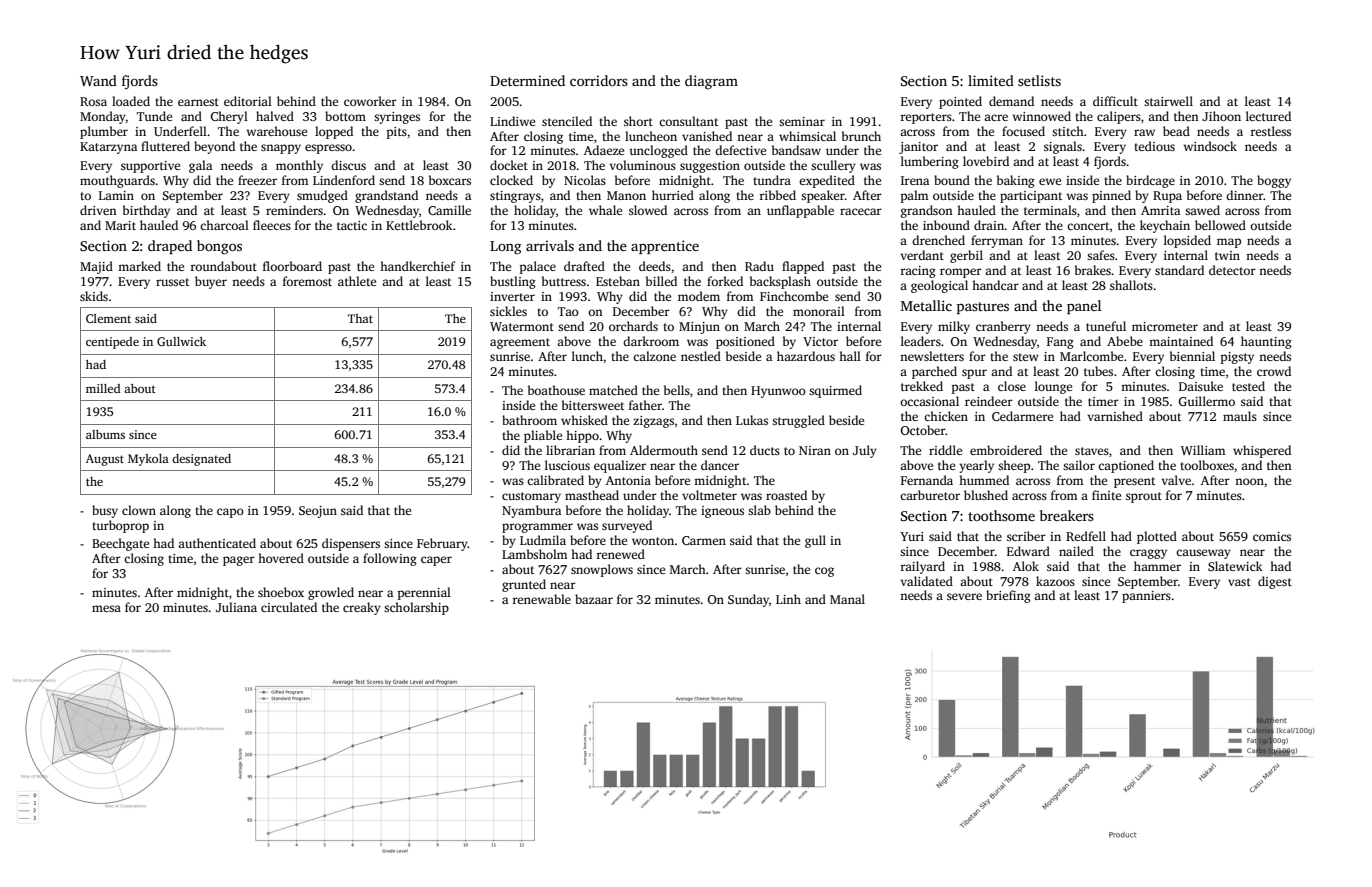 This document has width=1372, height=887. Describe the element at coordinates (98, 80) in the document. I see `Wand` at that location.
